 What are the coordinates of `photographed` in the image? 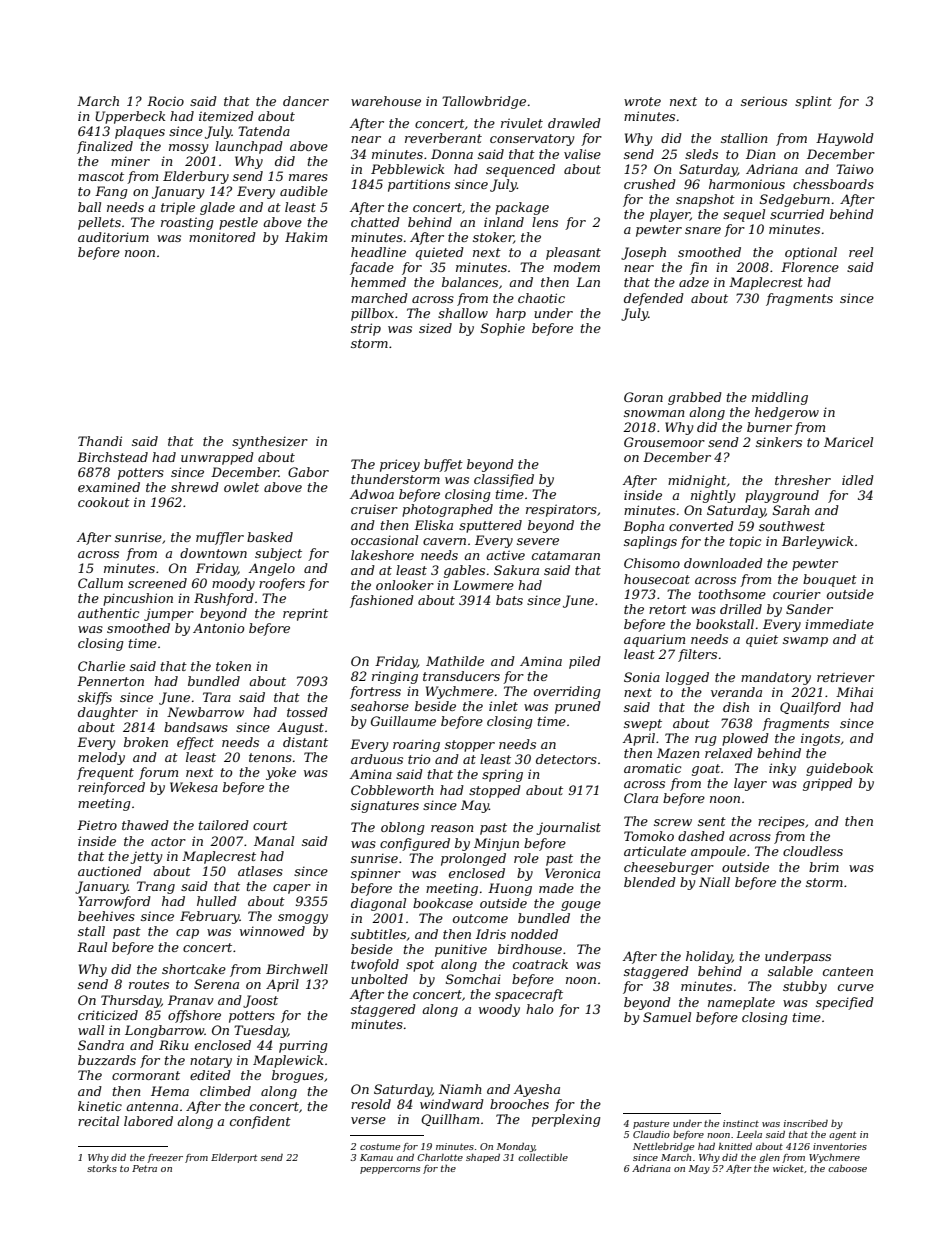 It's located at (447, 510).
